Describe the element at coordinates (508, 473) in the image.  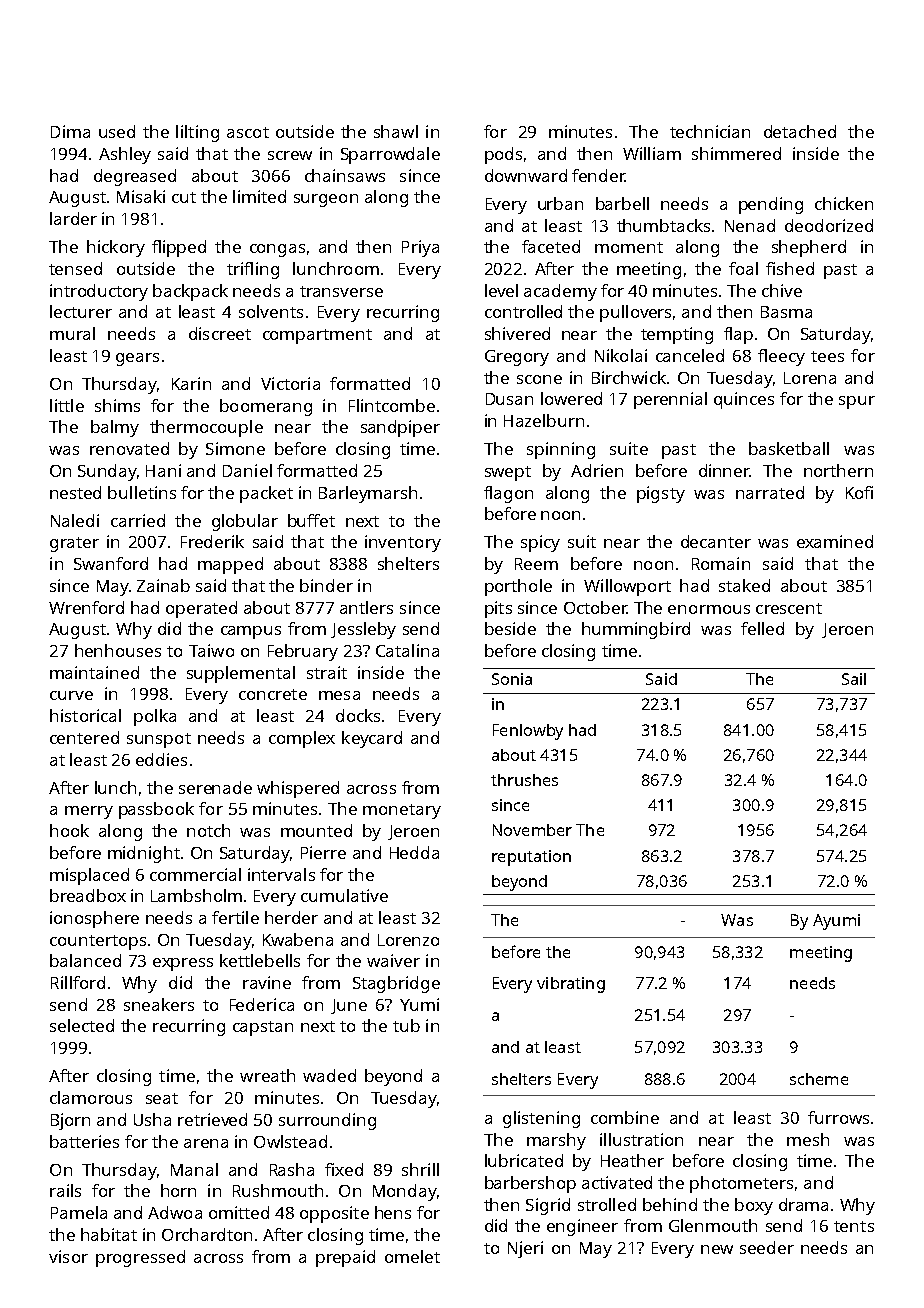
I see `swept` at that location.
